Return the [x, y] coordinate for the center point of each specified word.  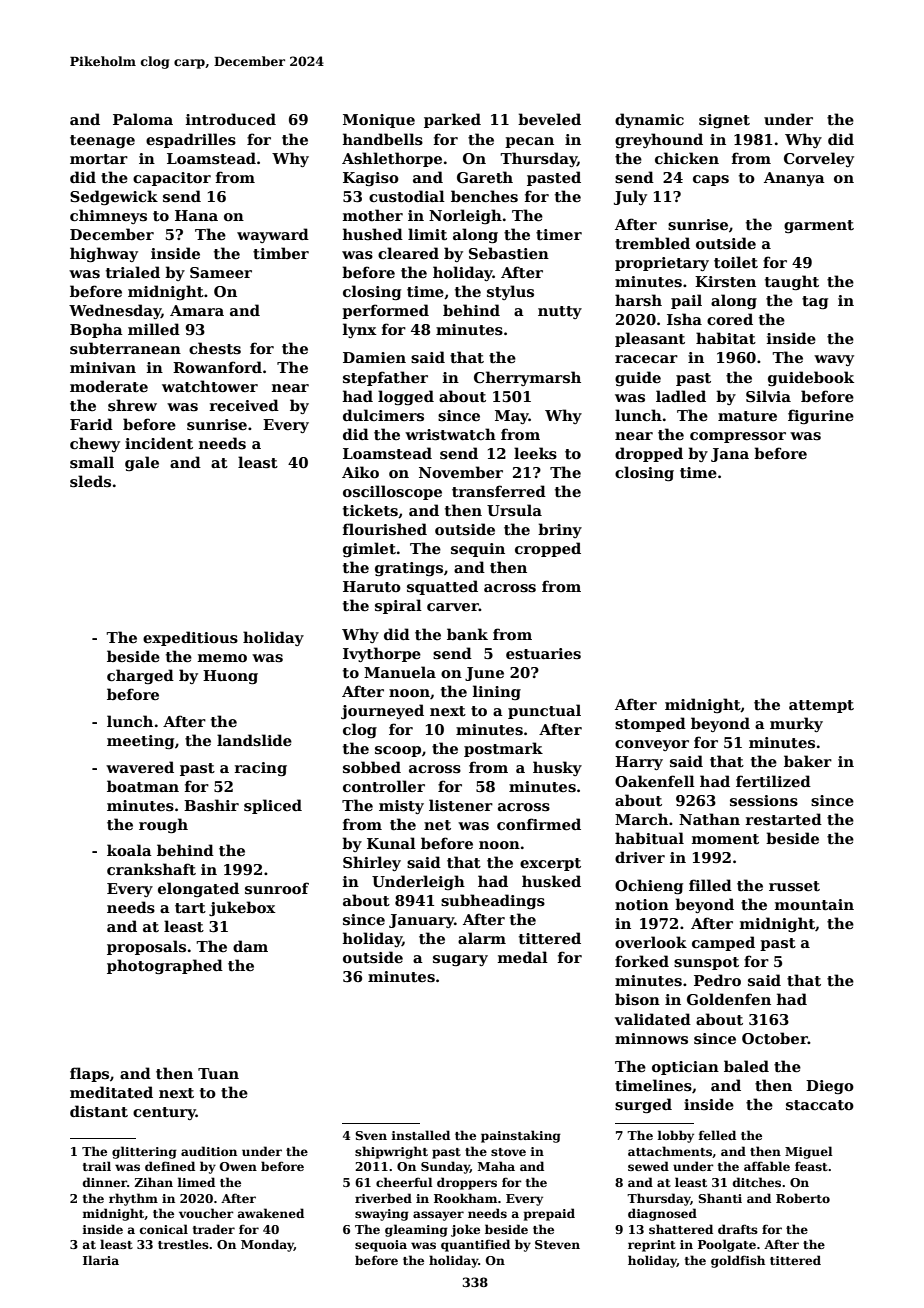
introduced [231, 119]
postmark [503, 749]
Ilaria [101, 1260]
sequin [478, 550]
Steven [557, 1244]
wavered [140, 767]
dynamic [649, 120]
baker [808, 761]
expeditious [190, 638]
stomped [650, 724]
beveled [549, 119]
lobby [675, 1136]
